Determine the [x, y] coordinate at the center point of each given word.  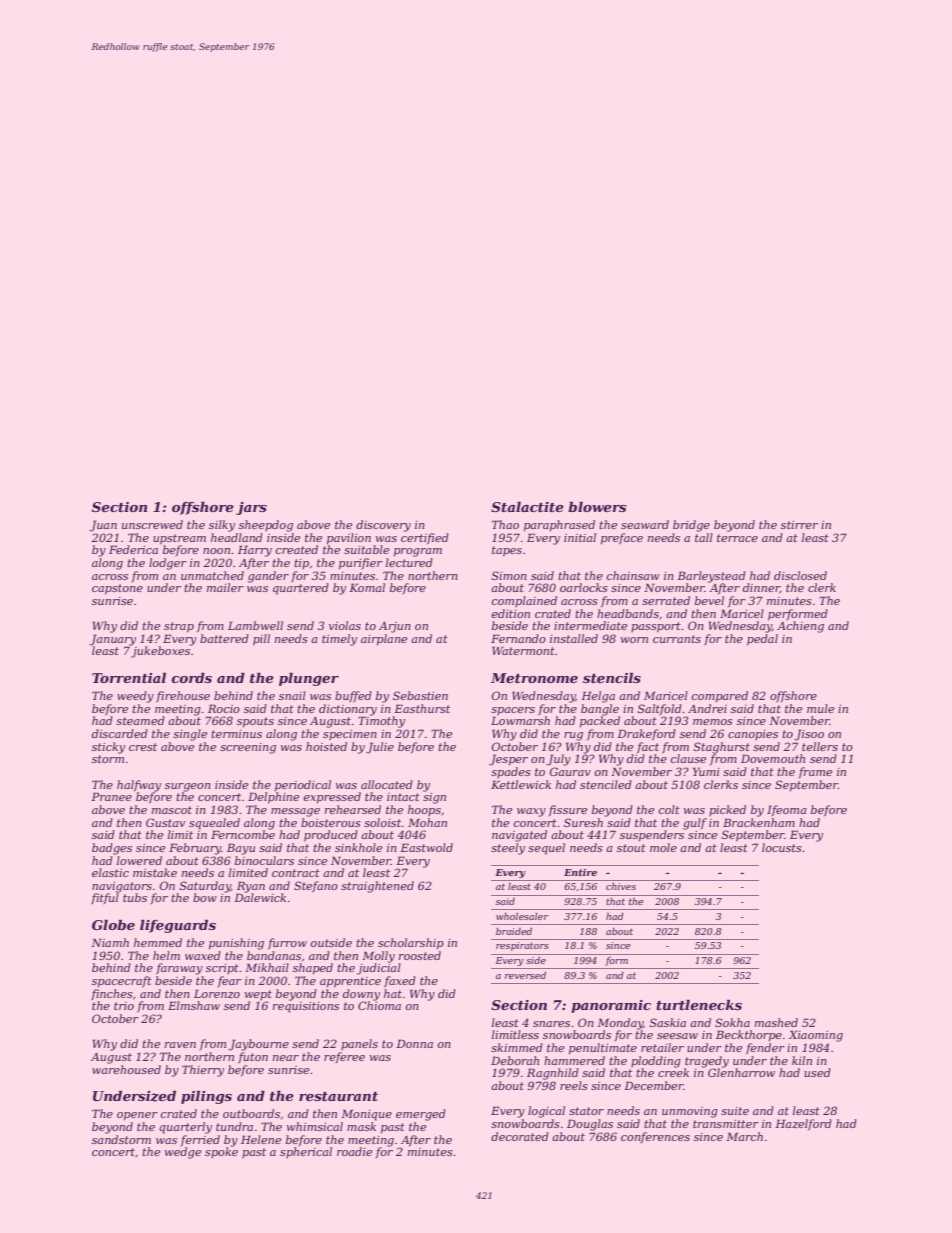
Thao [505, 524]
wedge [183, 1153]
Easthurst [422, 708]
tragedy [707, 1062]
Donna [414, 1043]
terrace [737, 538]
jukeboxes [160, 652]
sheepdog [266, 526]
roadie [354, 1151]
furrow [287, 943]
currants [677, 639]
